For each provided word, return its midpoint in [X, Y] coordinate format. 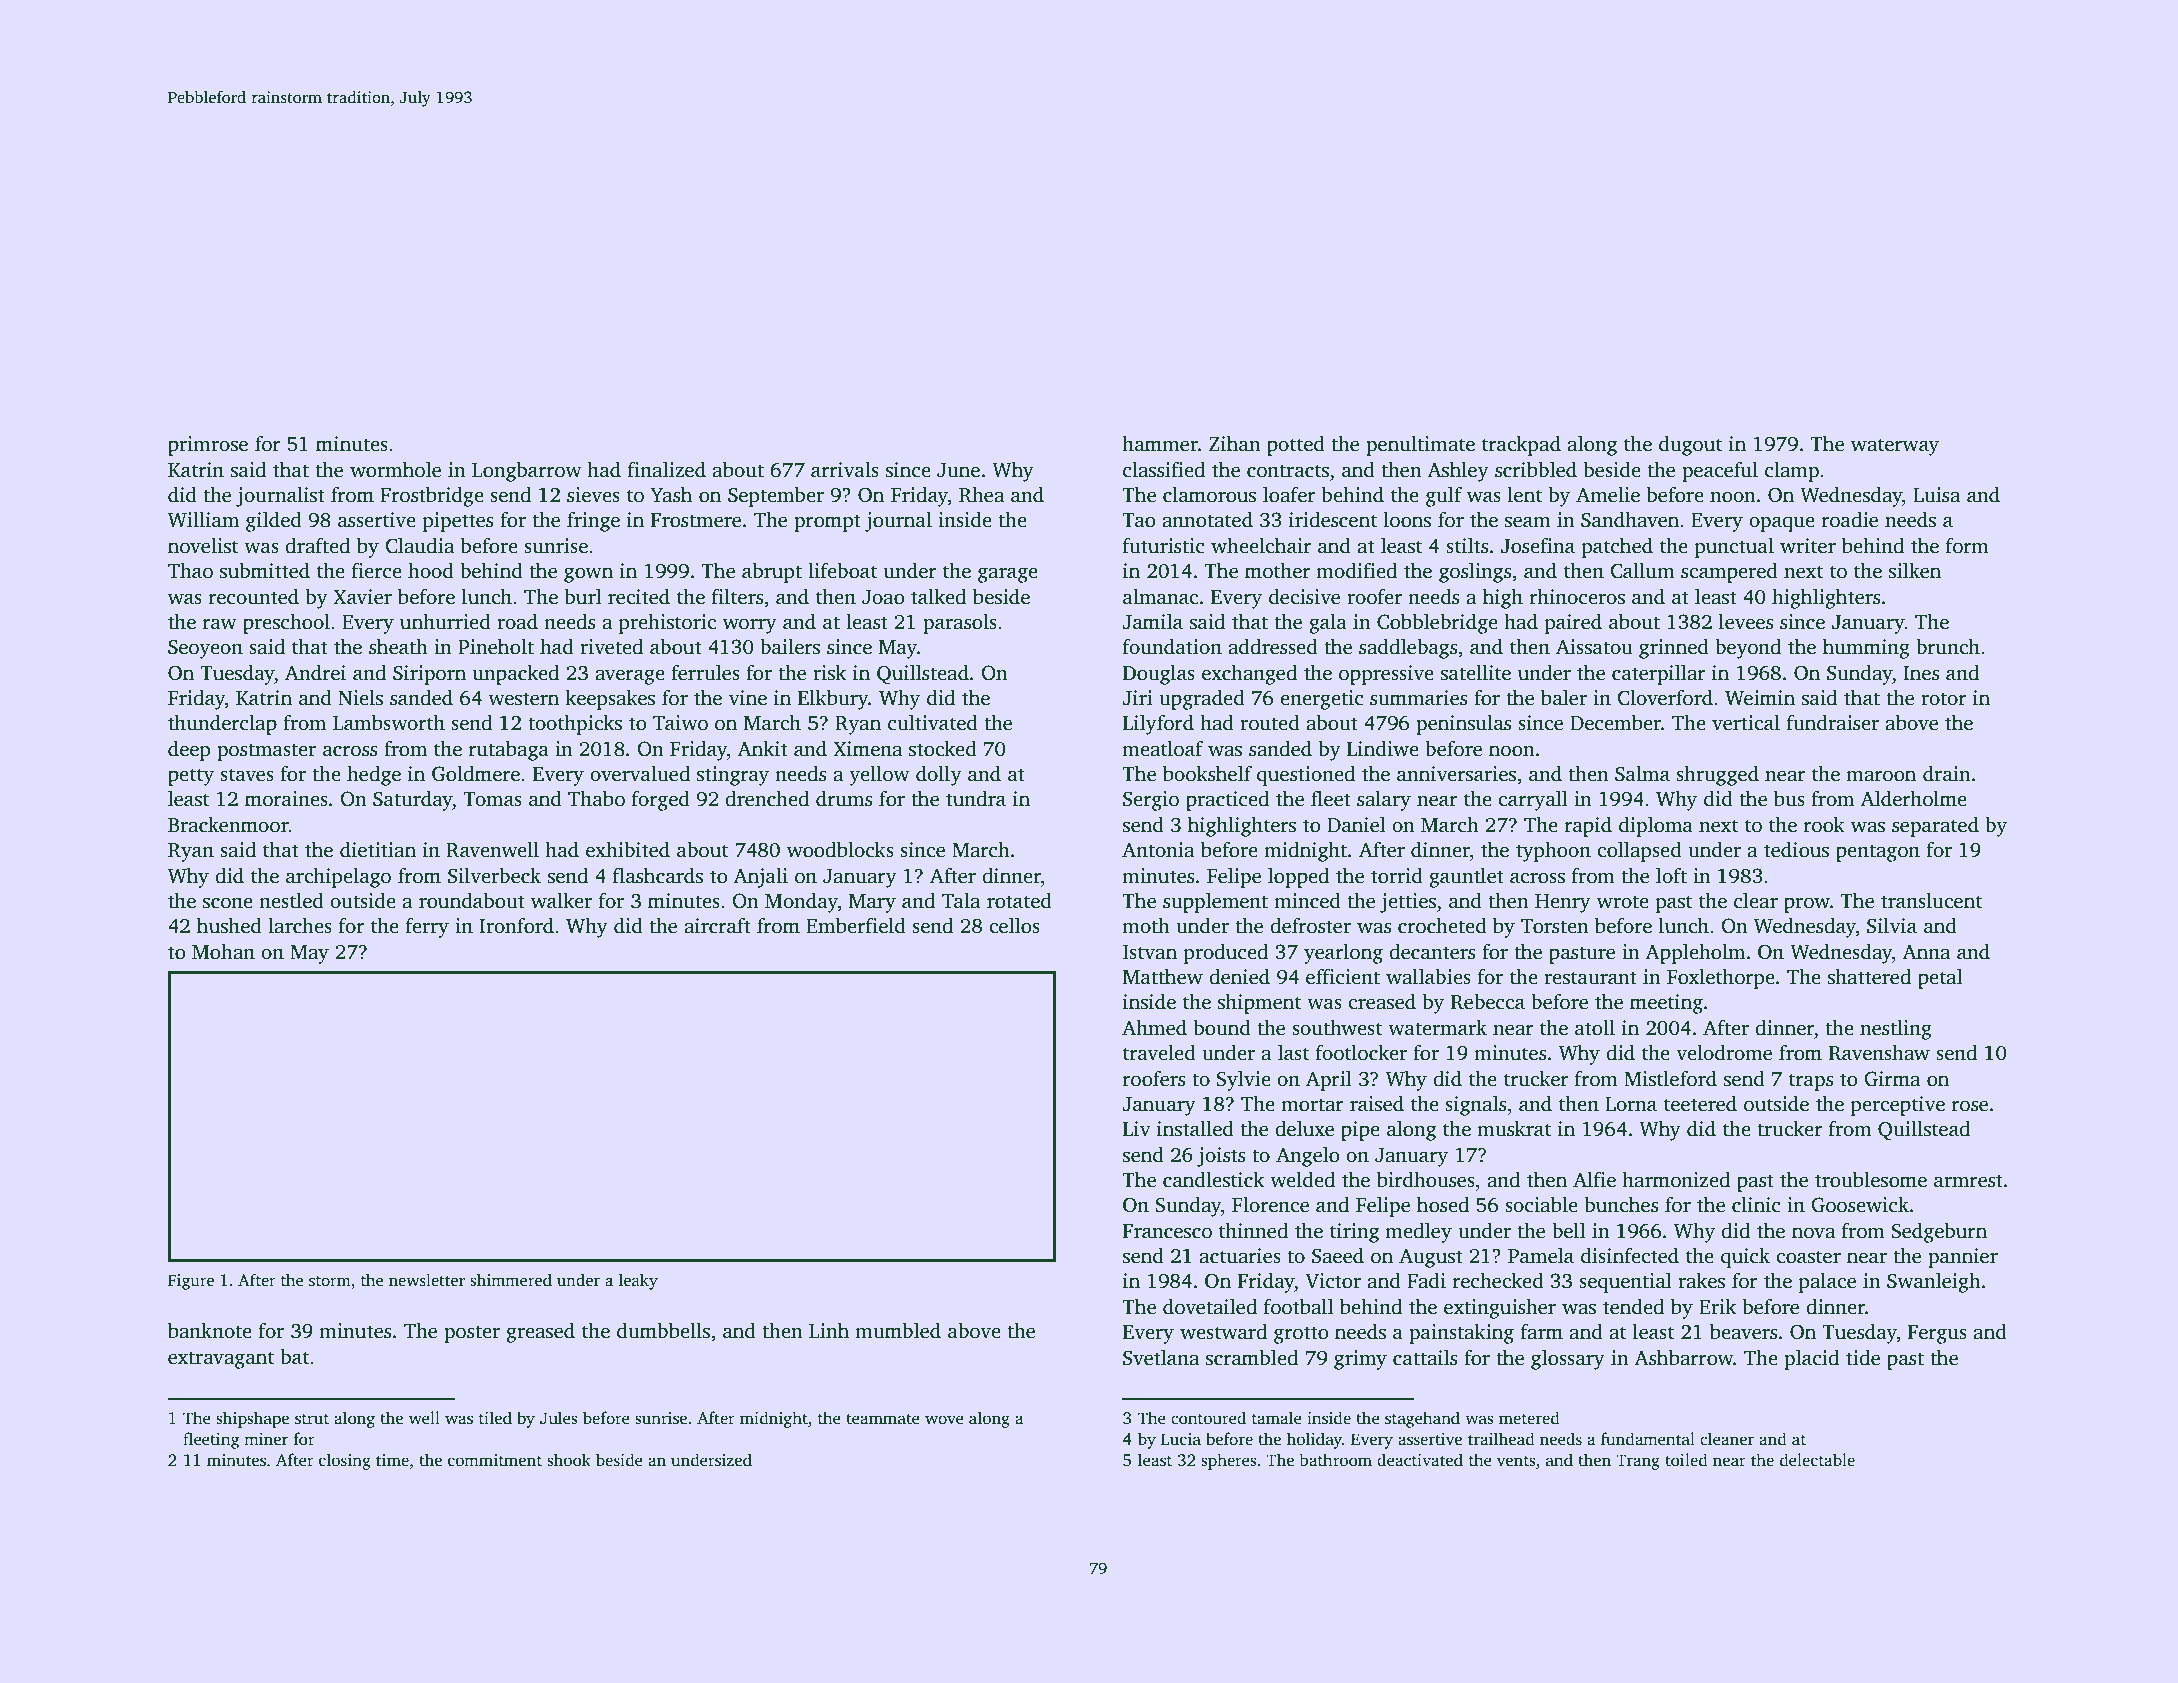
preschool [286, 623]
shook [569, 1460]
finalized [667, 469]
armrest [1968, 1181]
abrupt [772, 572]
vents [1516, 1461]
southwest [1337, 1027]
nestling [1896, 1029]
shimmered [511, 1280]
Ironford [516, 925]
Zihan [1235, 443]
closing [345, 1461]
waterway [1895, 447]
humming [1866, 648]
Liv [1137, 1128]
